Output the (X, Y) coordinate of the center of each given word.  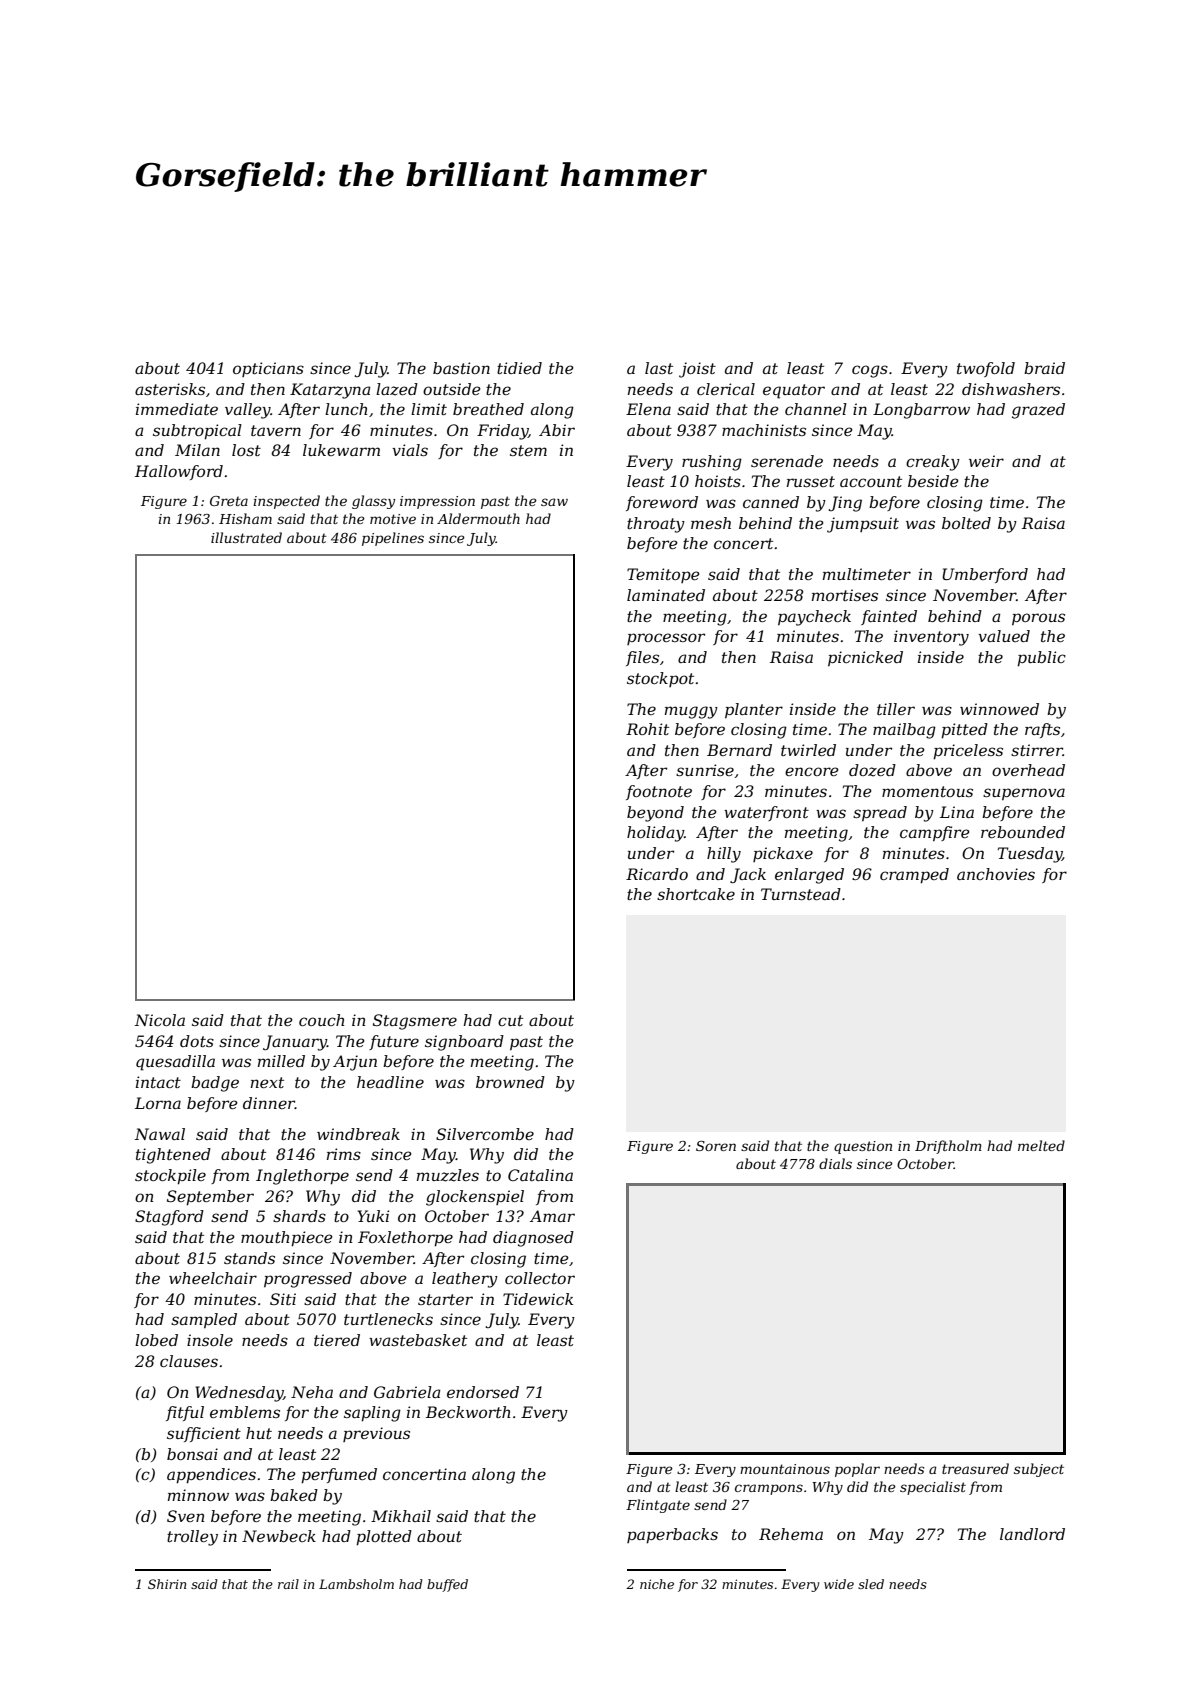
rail (288, 1584)
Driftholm (948, 1147)
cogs (870, 371)
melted (1041, 1145)
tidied (519, 368)
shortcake (696, 894)
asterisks (170, 389)
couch (321, 1020)
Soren (716, 1146)
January (295, 1043)
